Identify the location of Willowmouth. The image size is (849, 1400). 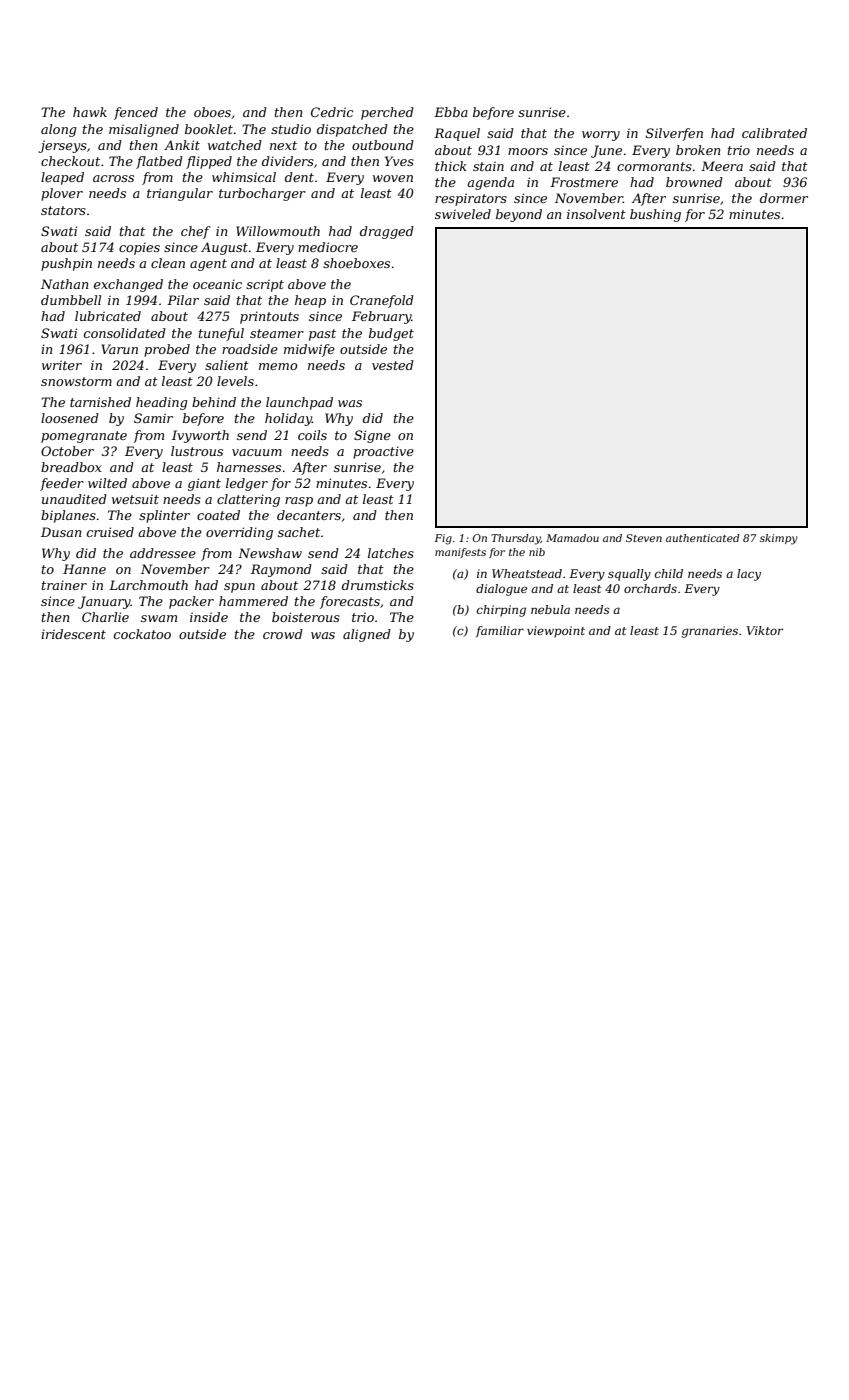
(278, 231).
